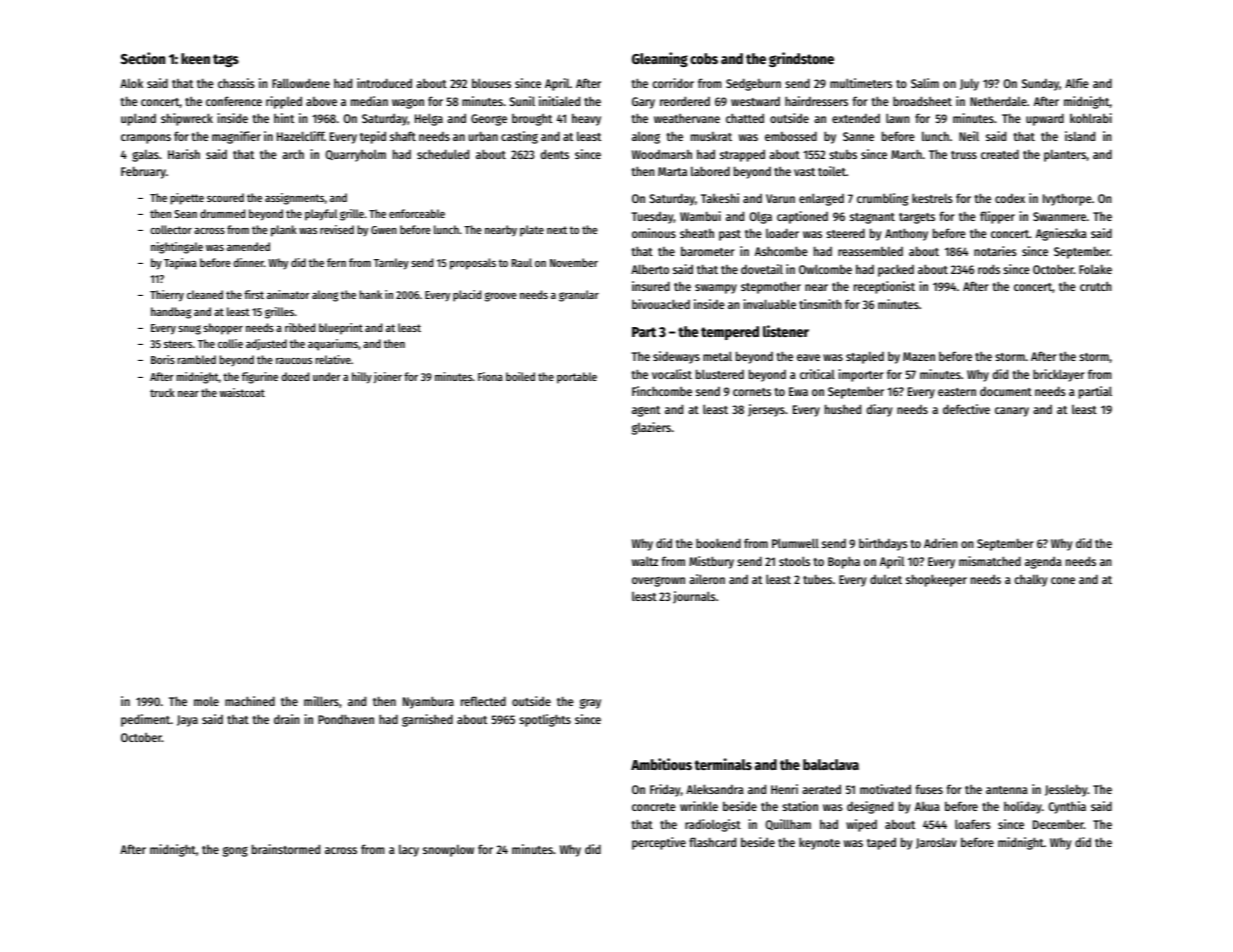  Describe the element at coordinates (886, 579) in the screenshot. I see `dulcet` at that location.
